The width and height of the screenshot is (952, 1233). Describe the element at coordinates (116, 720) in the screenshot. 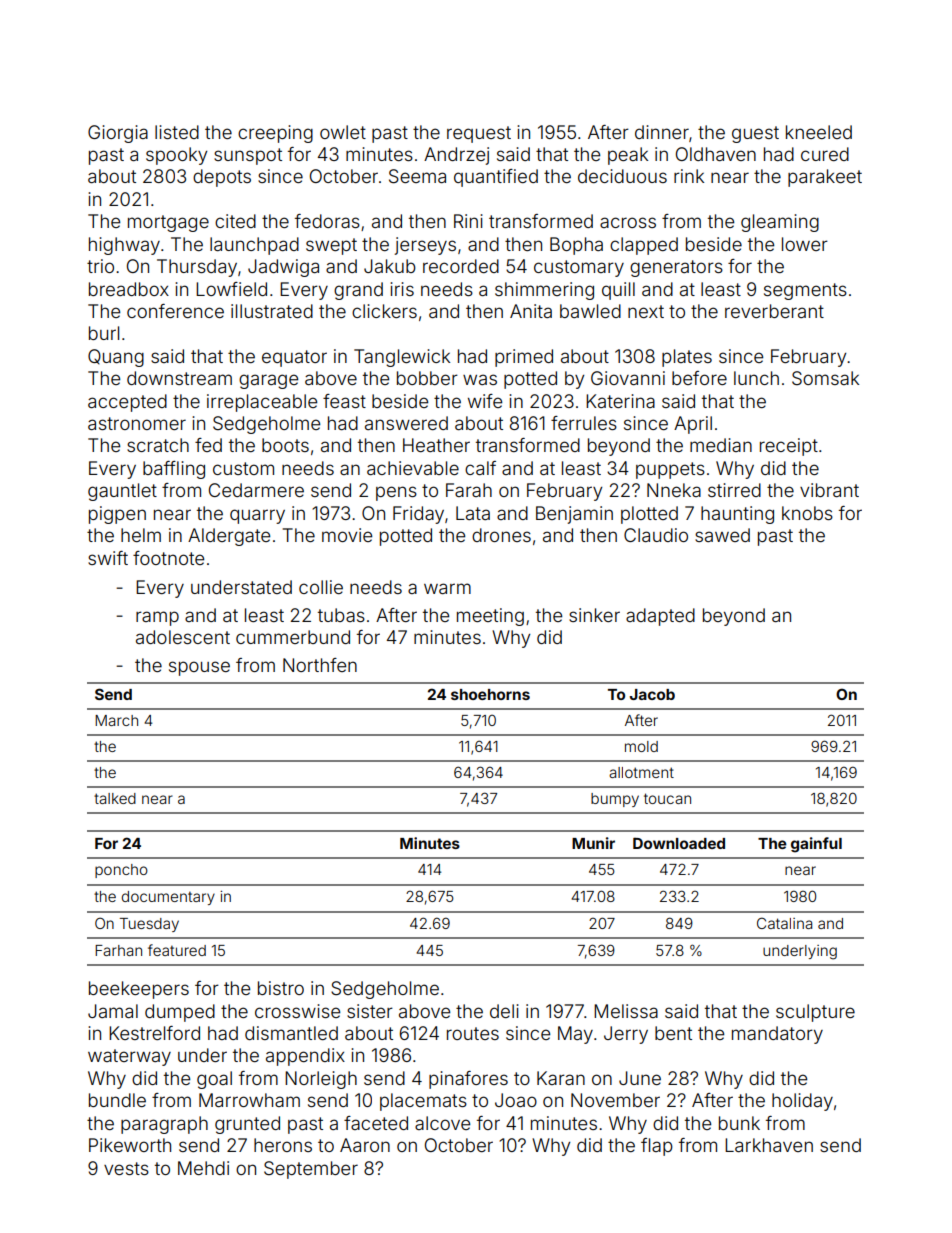

I see `March` at that location.
